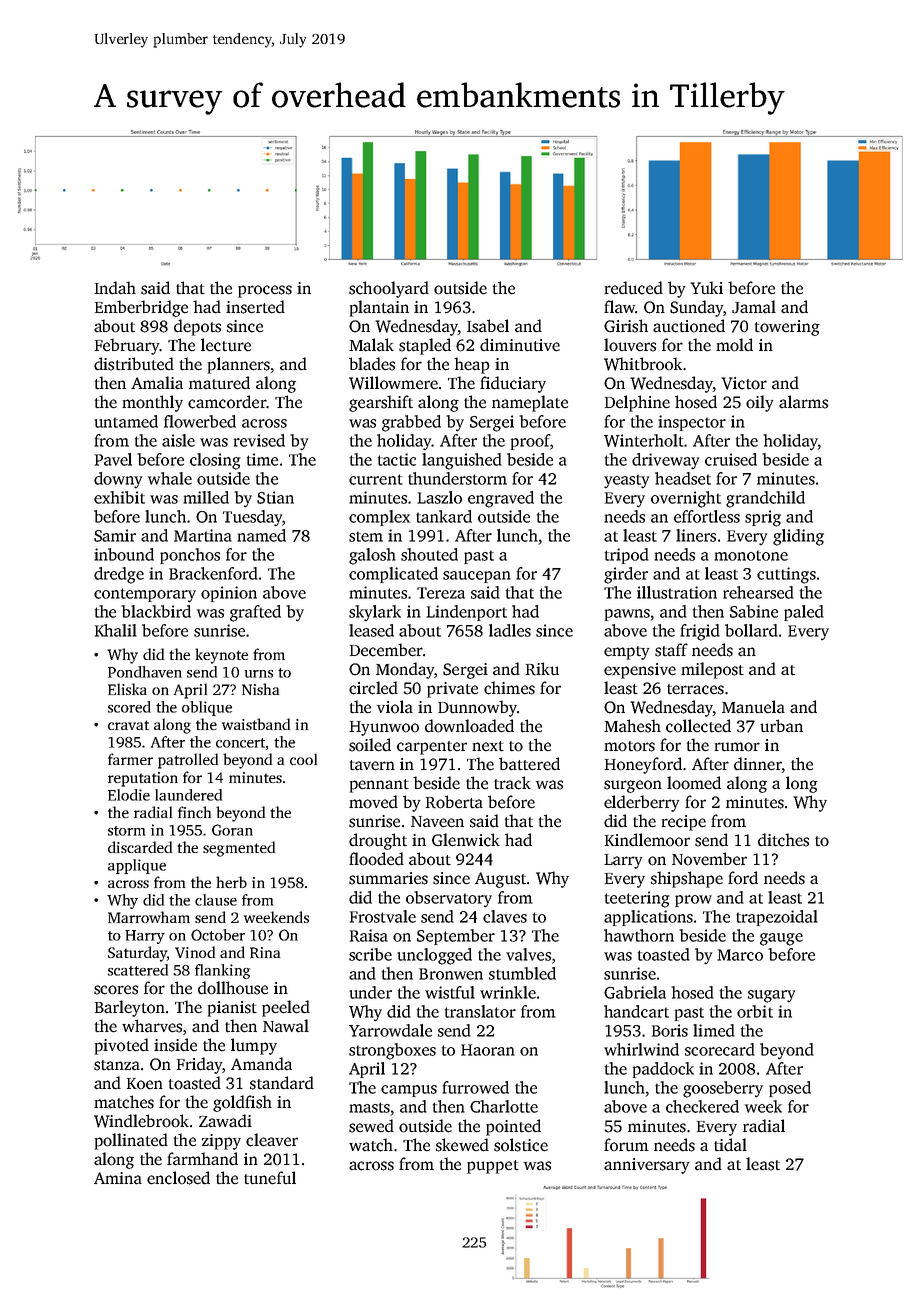 The height and width of the page is (1308, 924). What do you see at coordinates (390, 1030) in the page?
I see `Yarrowdale` at bounding box center [390, 1030].
